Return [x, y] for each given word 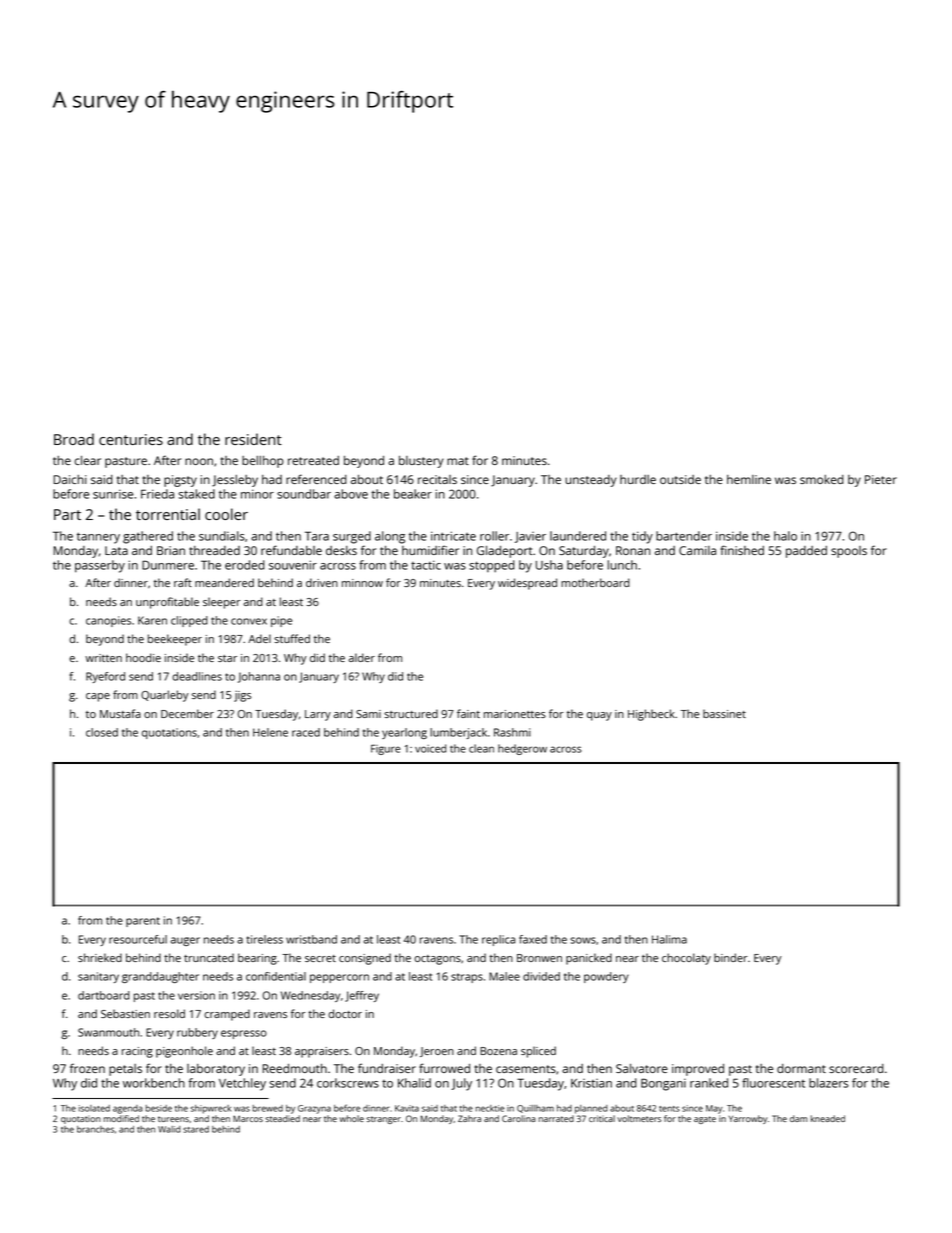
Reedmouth [295, 1068]
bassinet [724, 713]
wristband [311, 939]
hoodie [143, 657]
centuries [131, 439]
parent [143, 922]
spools [849, 552]
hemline [749, 479]
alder [362, 657]
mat [458, 461]
